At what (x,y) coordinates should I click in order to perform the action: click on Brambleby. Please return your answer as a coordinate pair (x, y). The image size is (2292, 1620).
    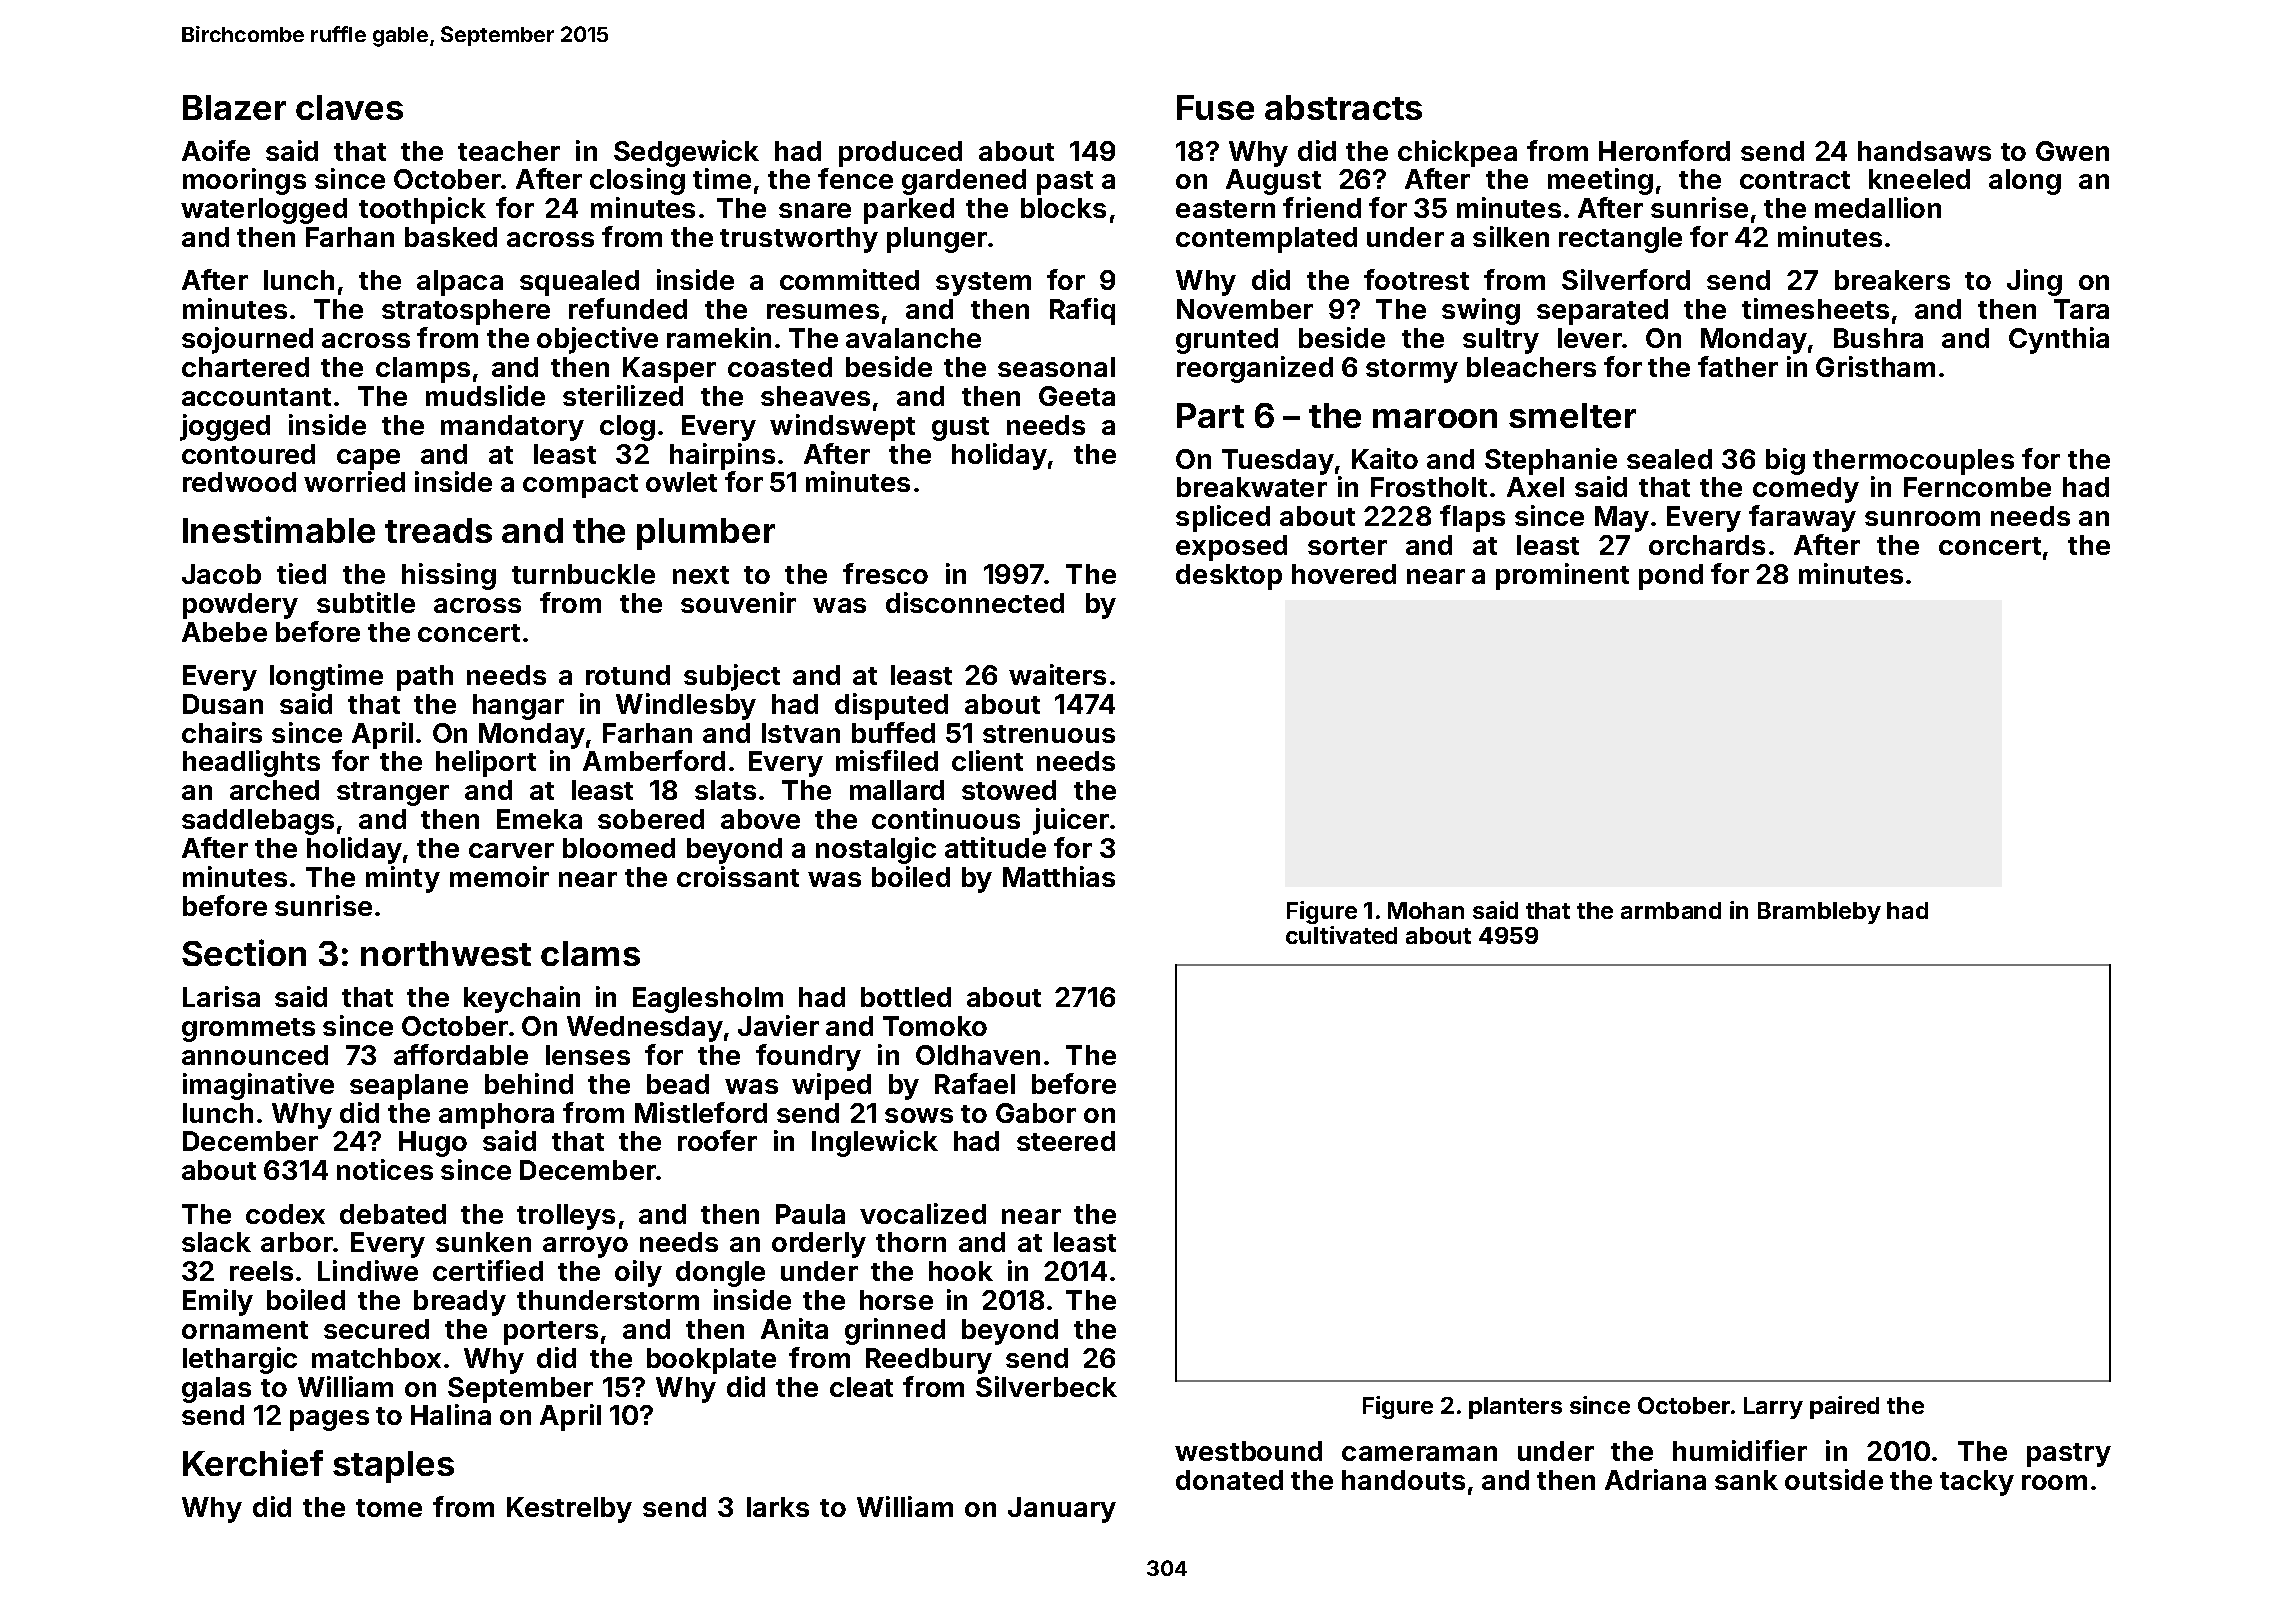
    Looking at the image, I should click on (1819, 913).
